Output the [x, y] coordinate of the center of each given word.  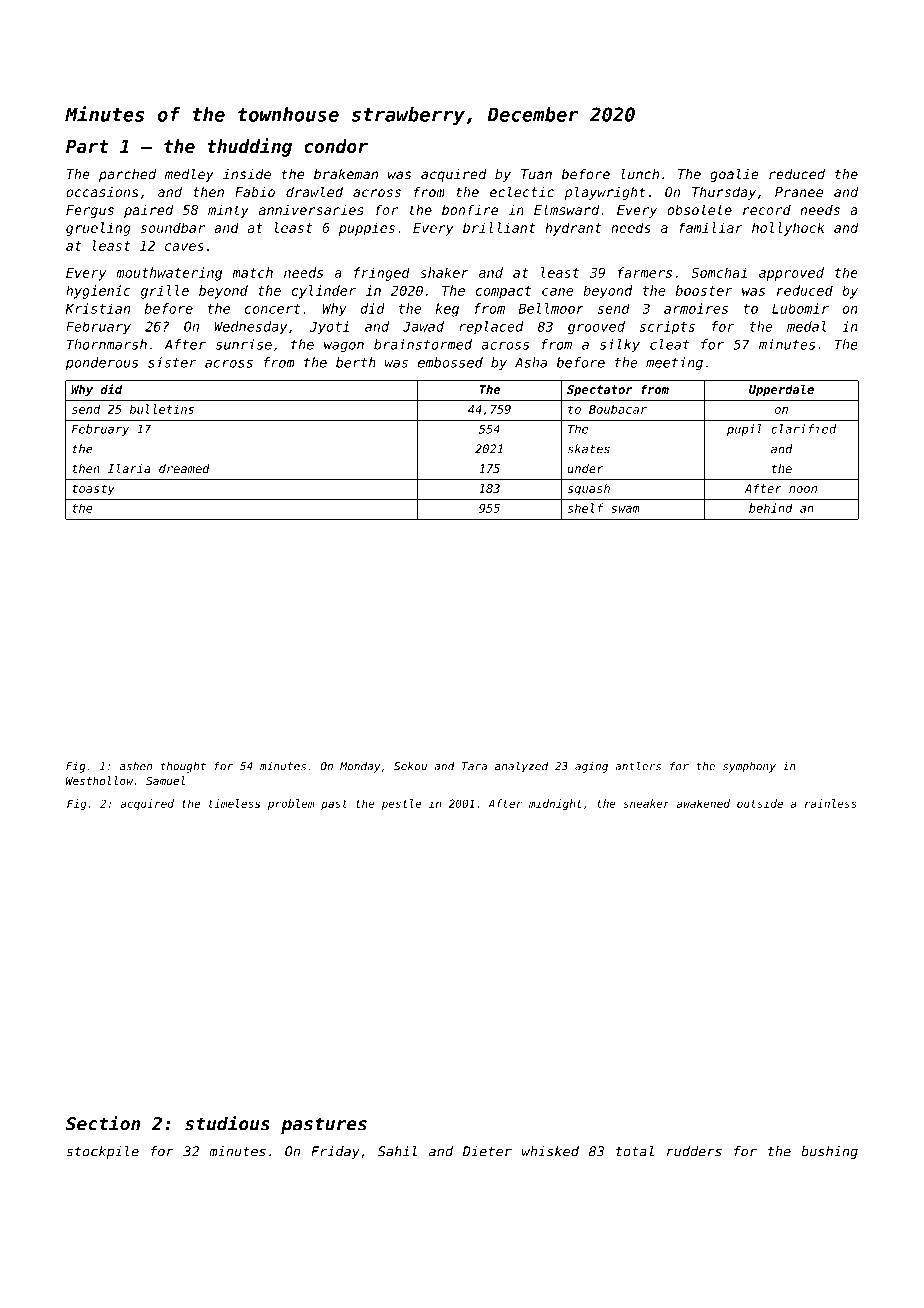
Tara [474, 766]
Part [87, 146]
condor [336, 146]
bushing [829, 1152]
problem [291, 804]
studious [227, 1123]
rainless [831, 803]
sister [172, 362]
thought [183, 767]
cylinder [323, 292]
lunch [640, 173]
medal [806, 326]
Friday [335, 1152]
